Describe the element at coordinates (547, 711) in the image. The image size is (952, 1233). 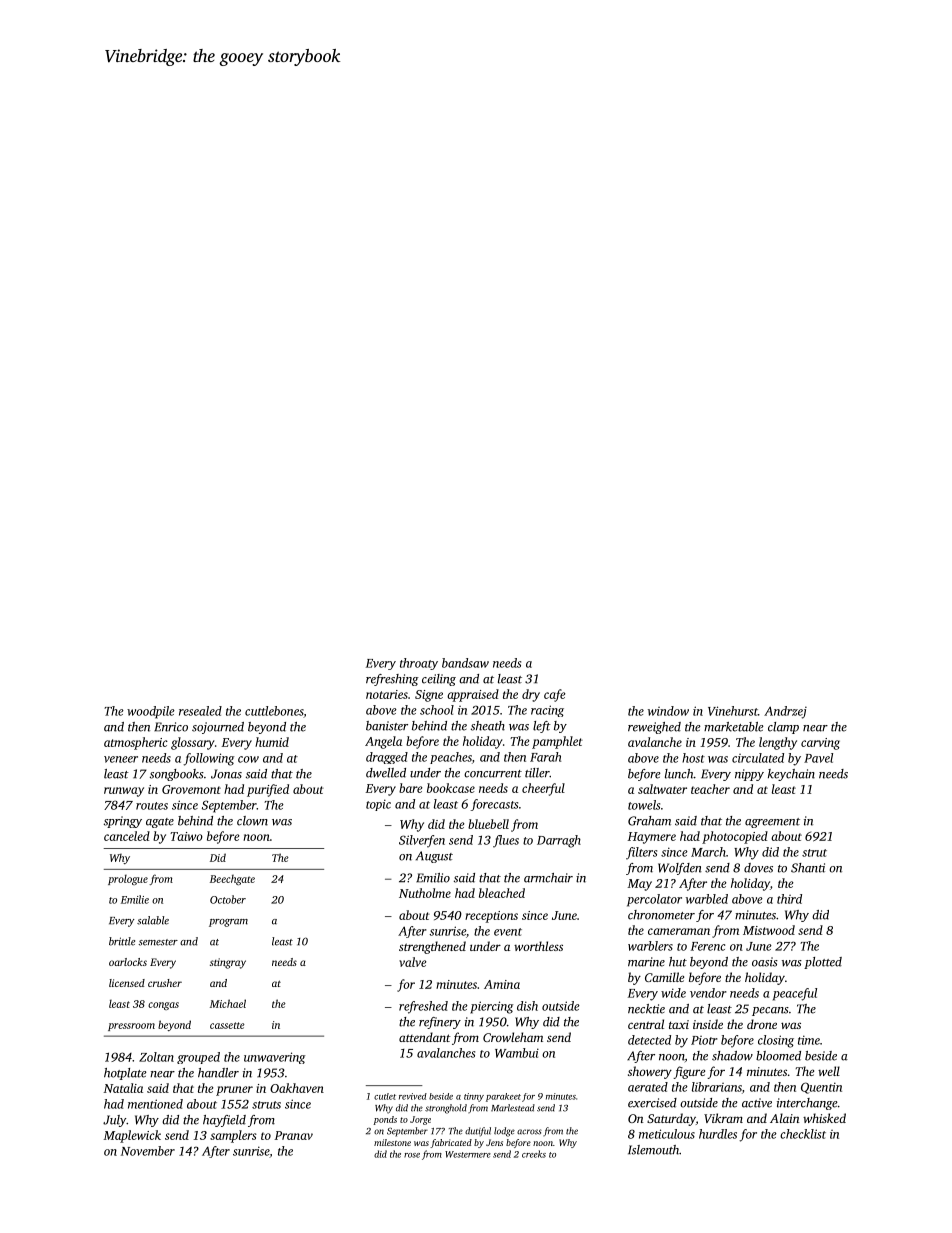
I see `racing` at that location.
